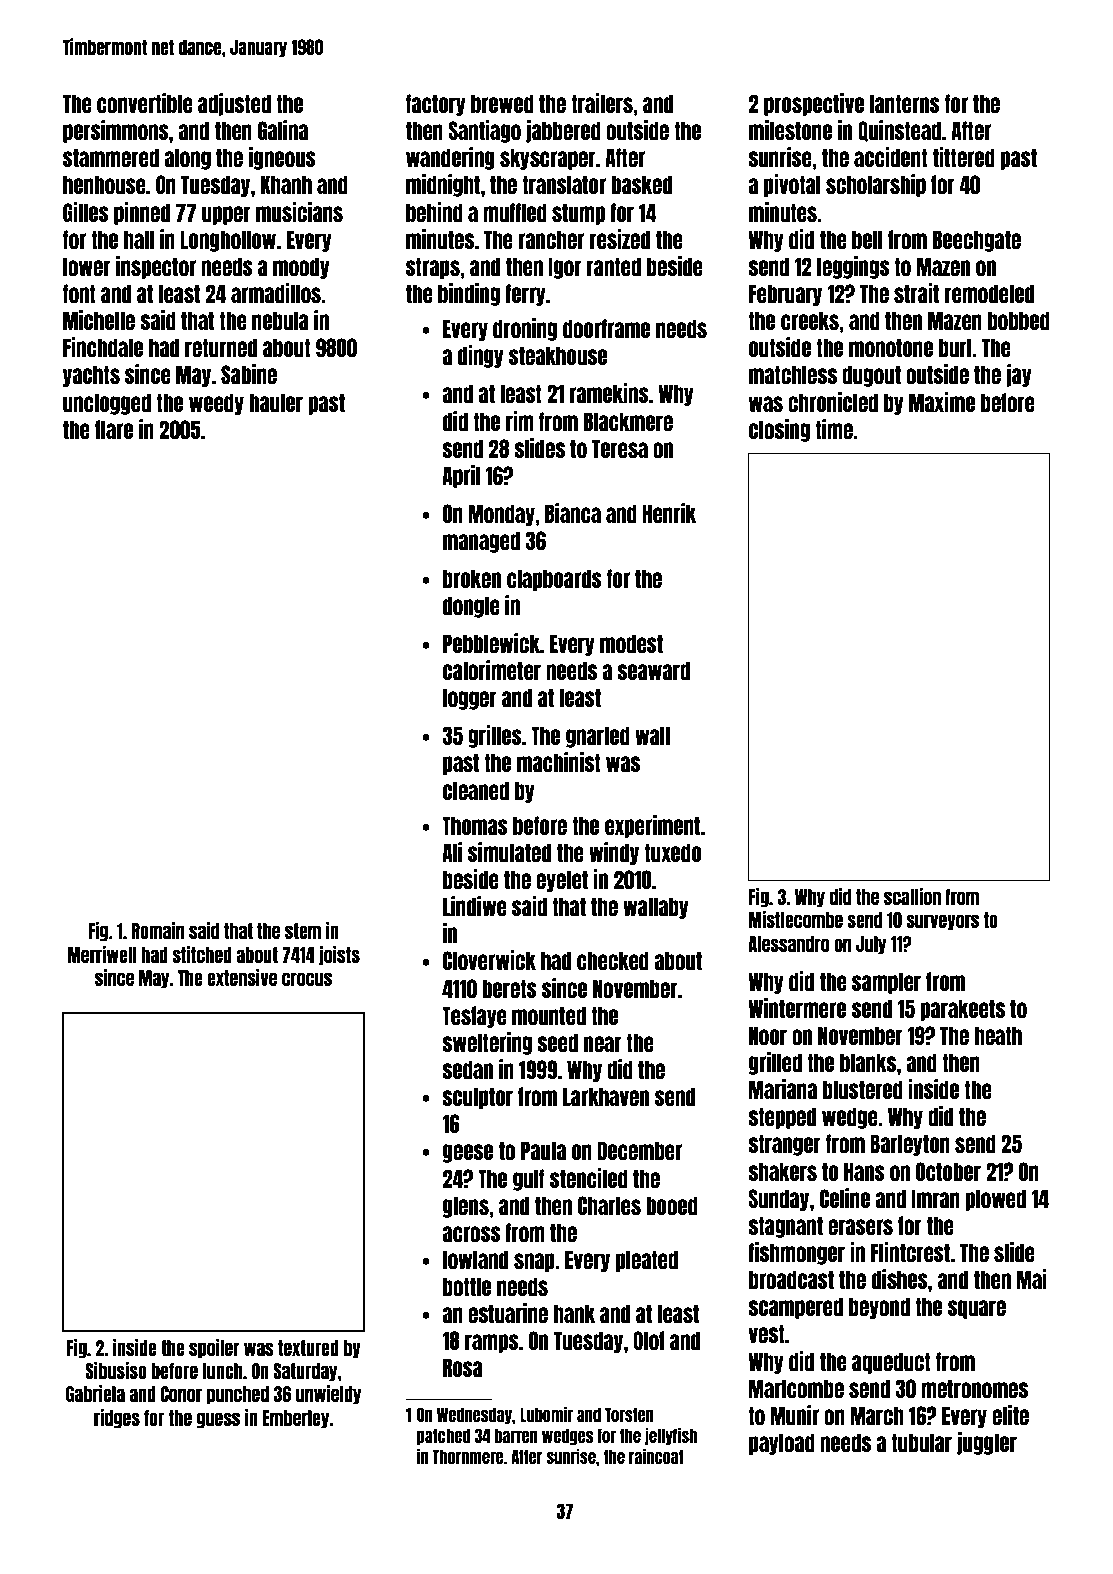  What do you see at coordinates (296, 1419) in the screenshot?
I see `Emberley` at bounding box center [296, 1419].
